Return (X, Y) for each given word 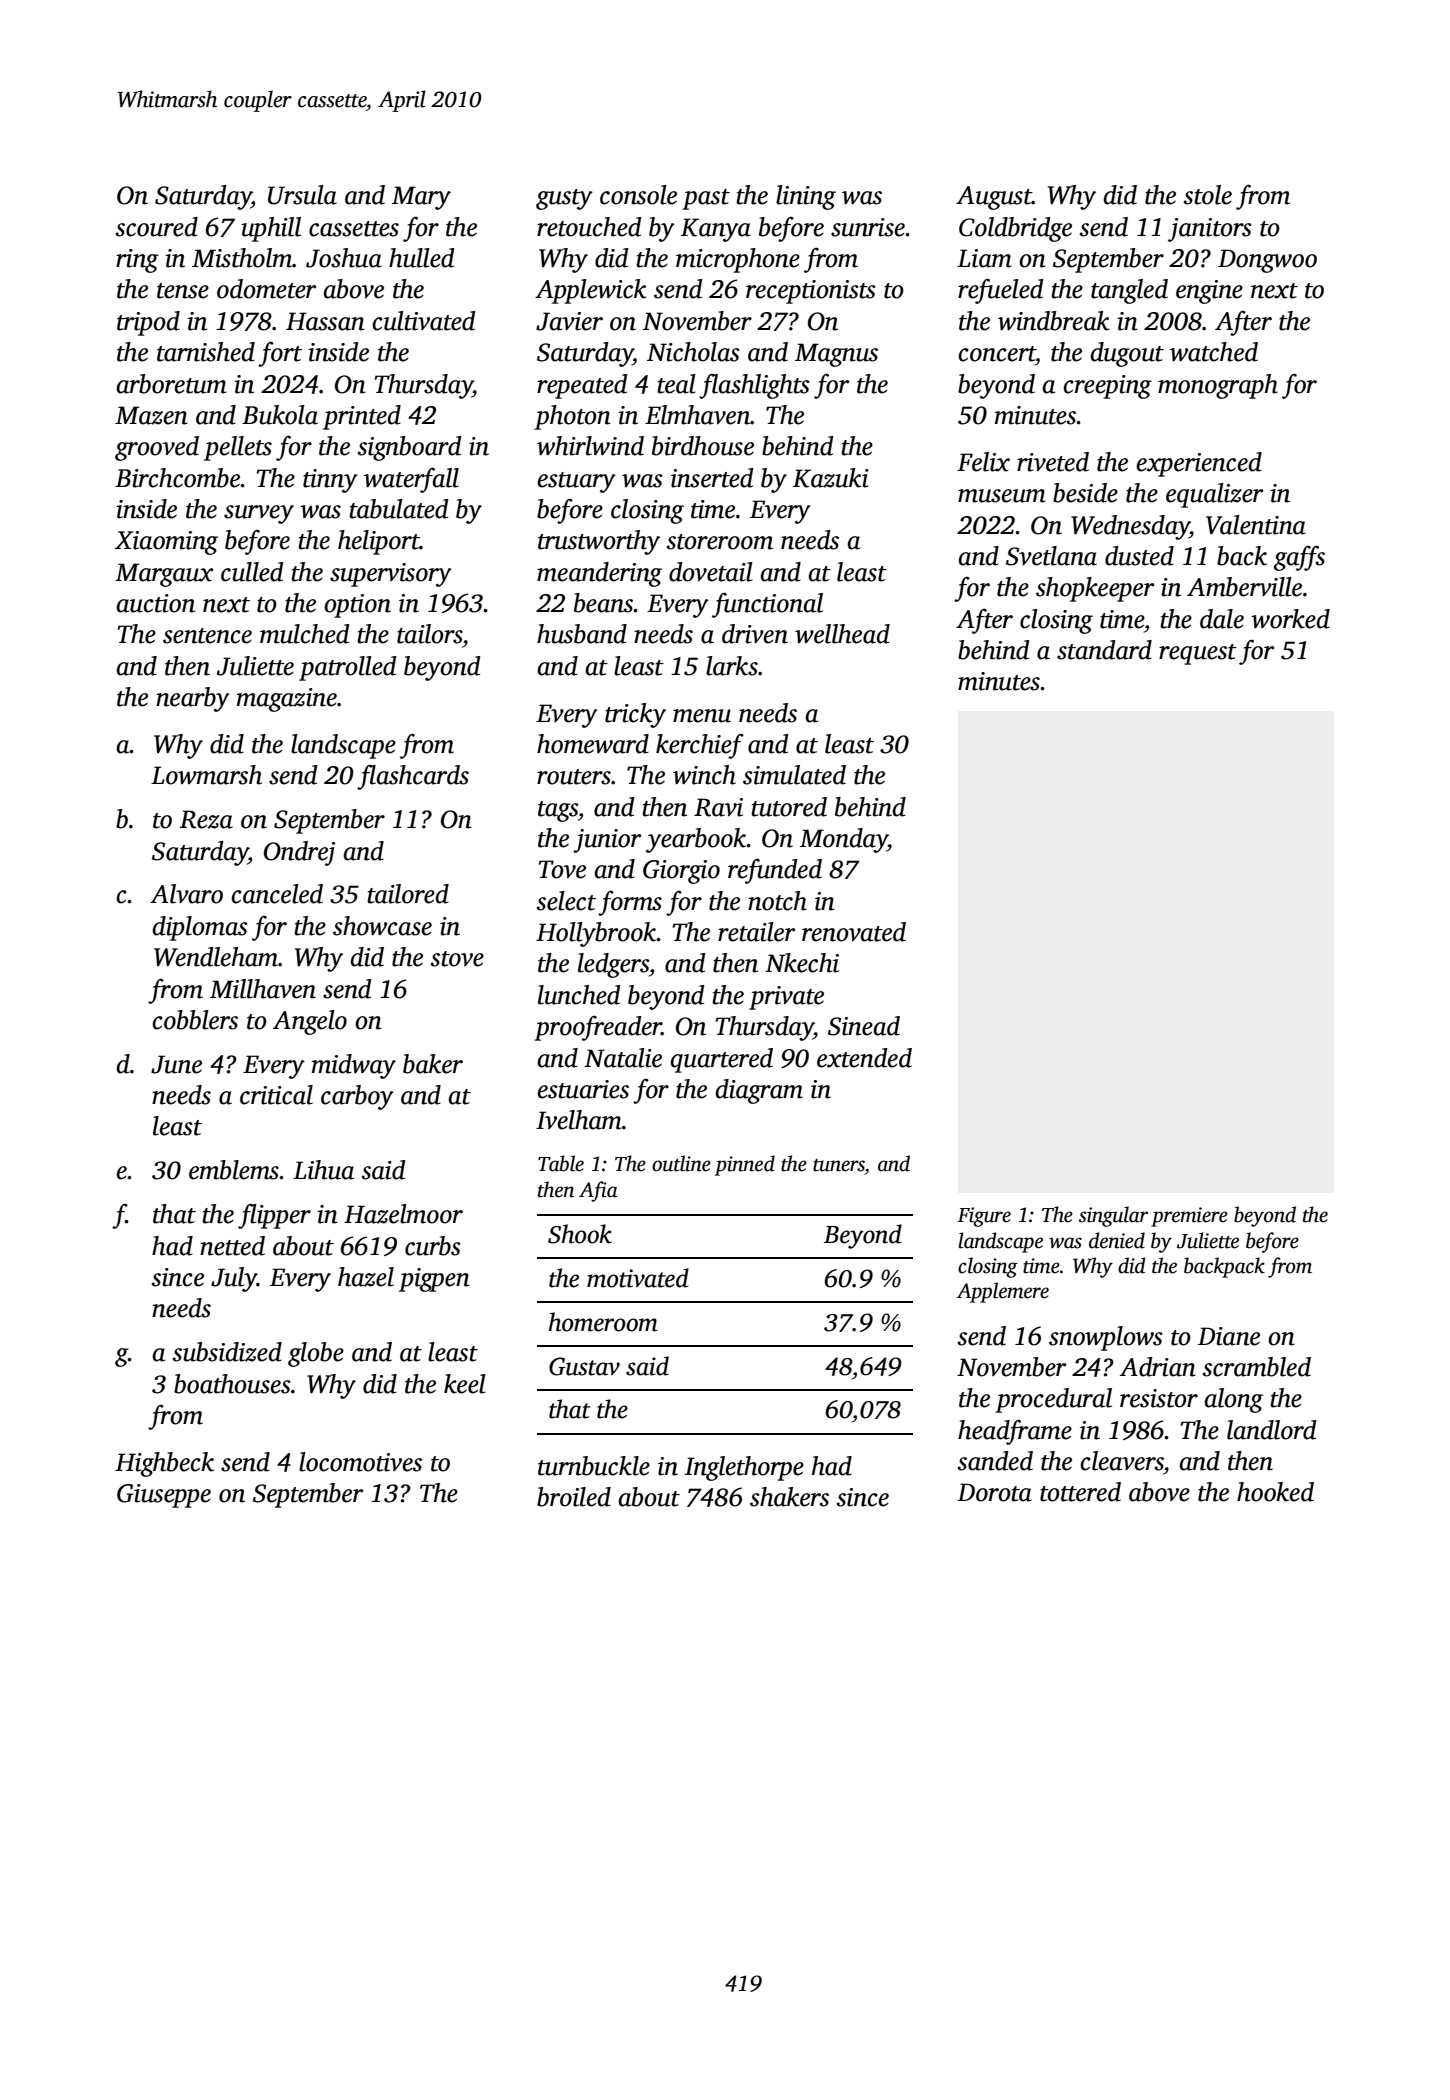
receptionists (811, 292)
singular (1113, 1216)
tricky (635, 715)
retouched (589, 227)
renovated (854, 932)
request (1198, 654)
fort (280, 354)
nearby (193, 699)
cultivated (424, 321)
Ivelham (579, 1120)
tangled (1129, 291)
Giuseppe (164, 1496)
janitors (1210, 230)
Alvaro (186, 894)
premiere (1189, 1217)
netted (232, 1246)
